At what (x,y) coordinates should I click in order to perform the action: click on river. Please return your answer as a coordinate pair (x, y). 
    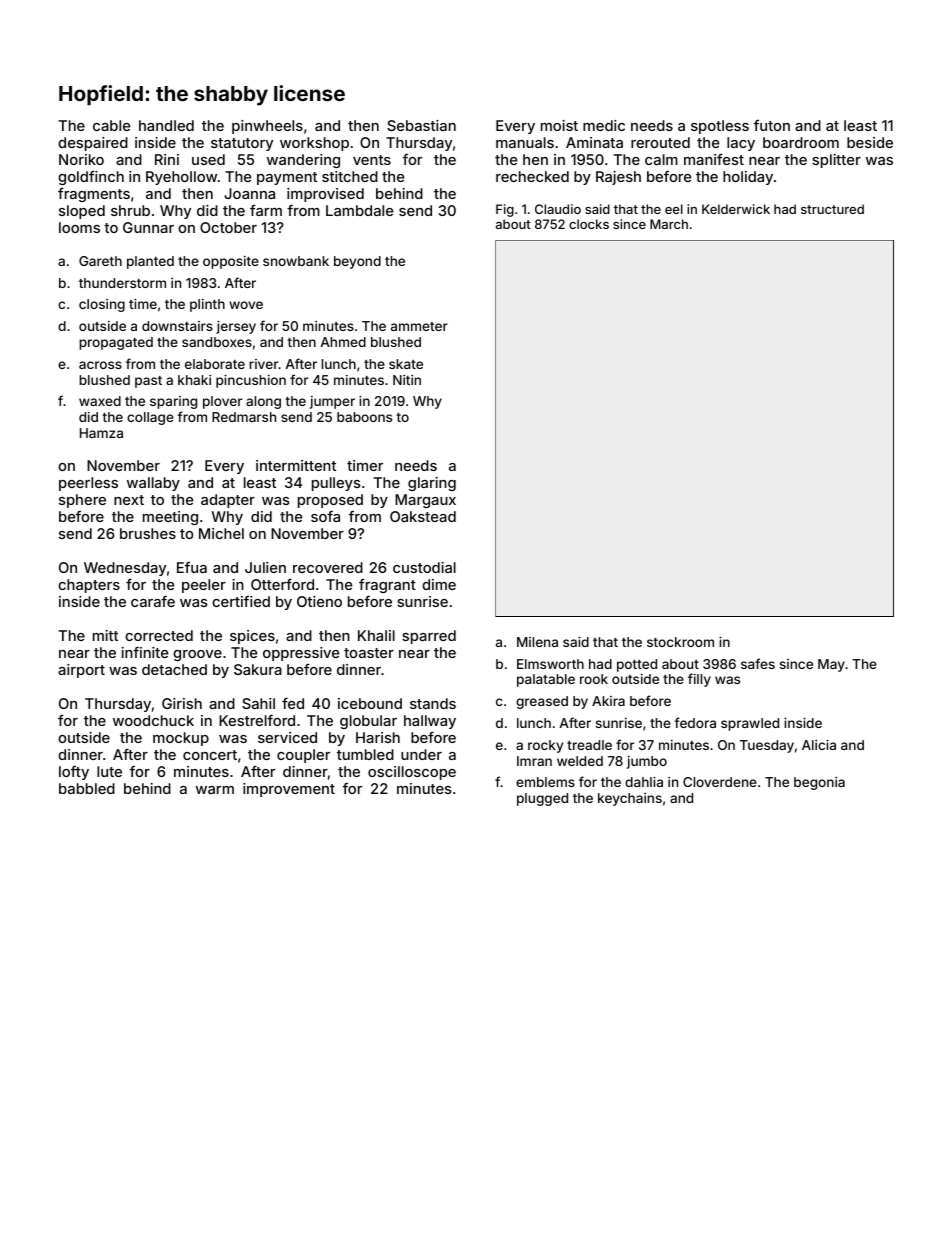
    Looking at the image, I should click on (264, 364).
